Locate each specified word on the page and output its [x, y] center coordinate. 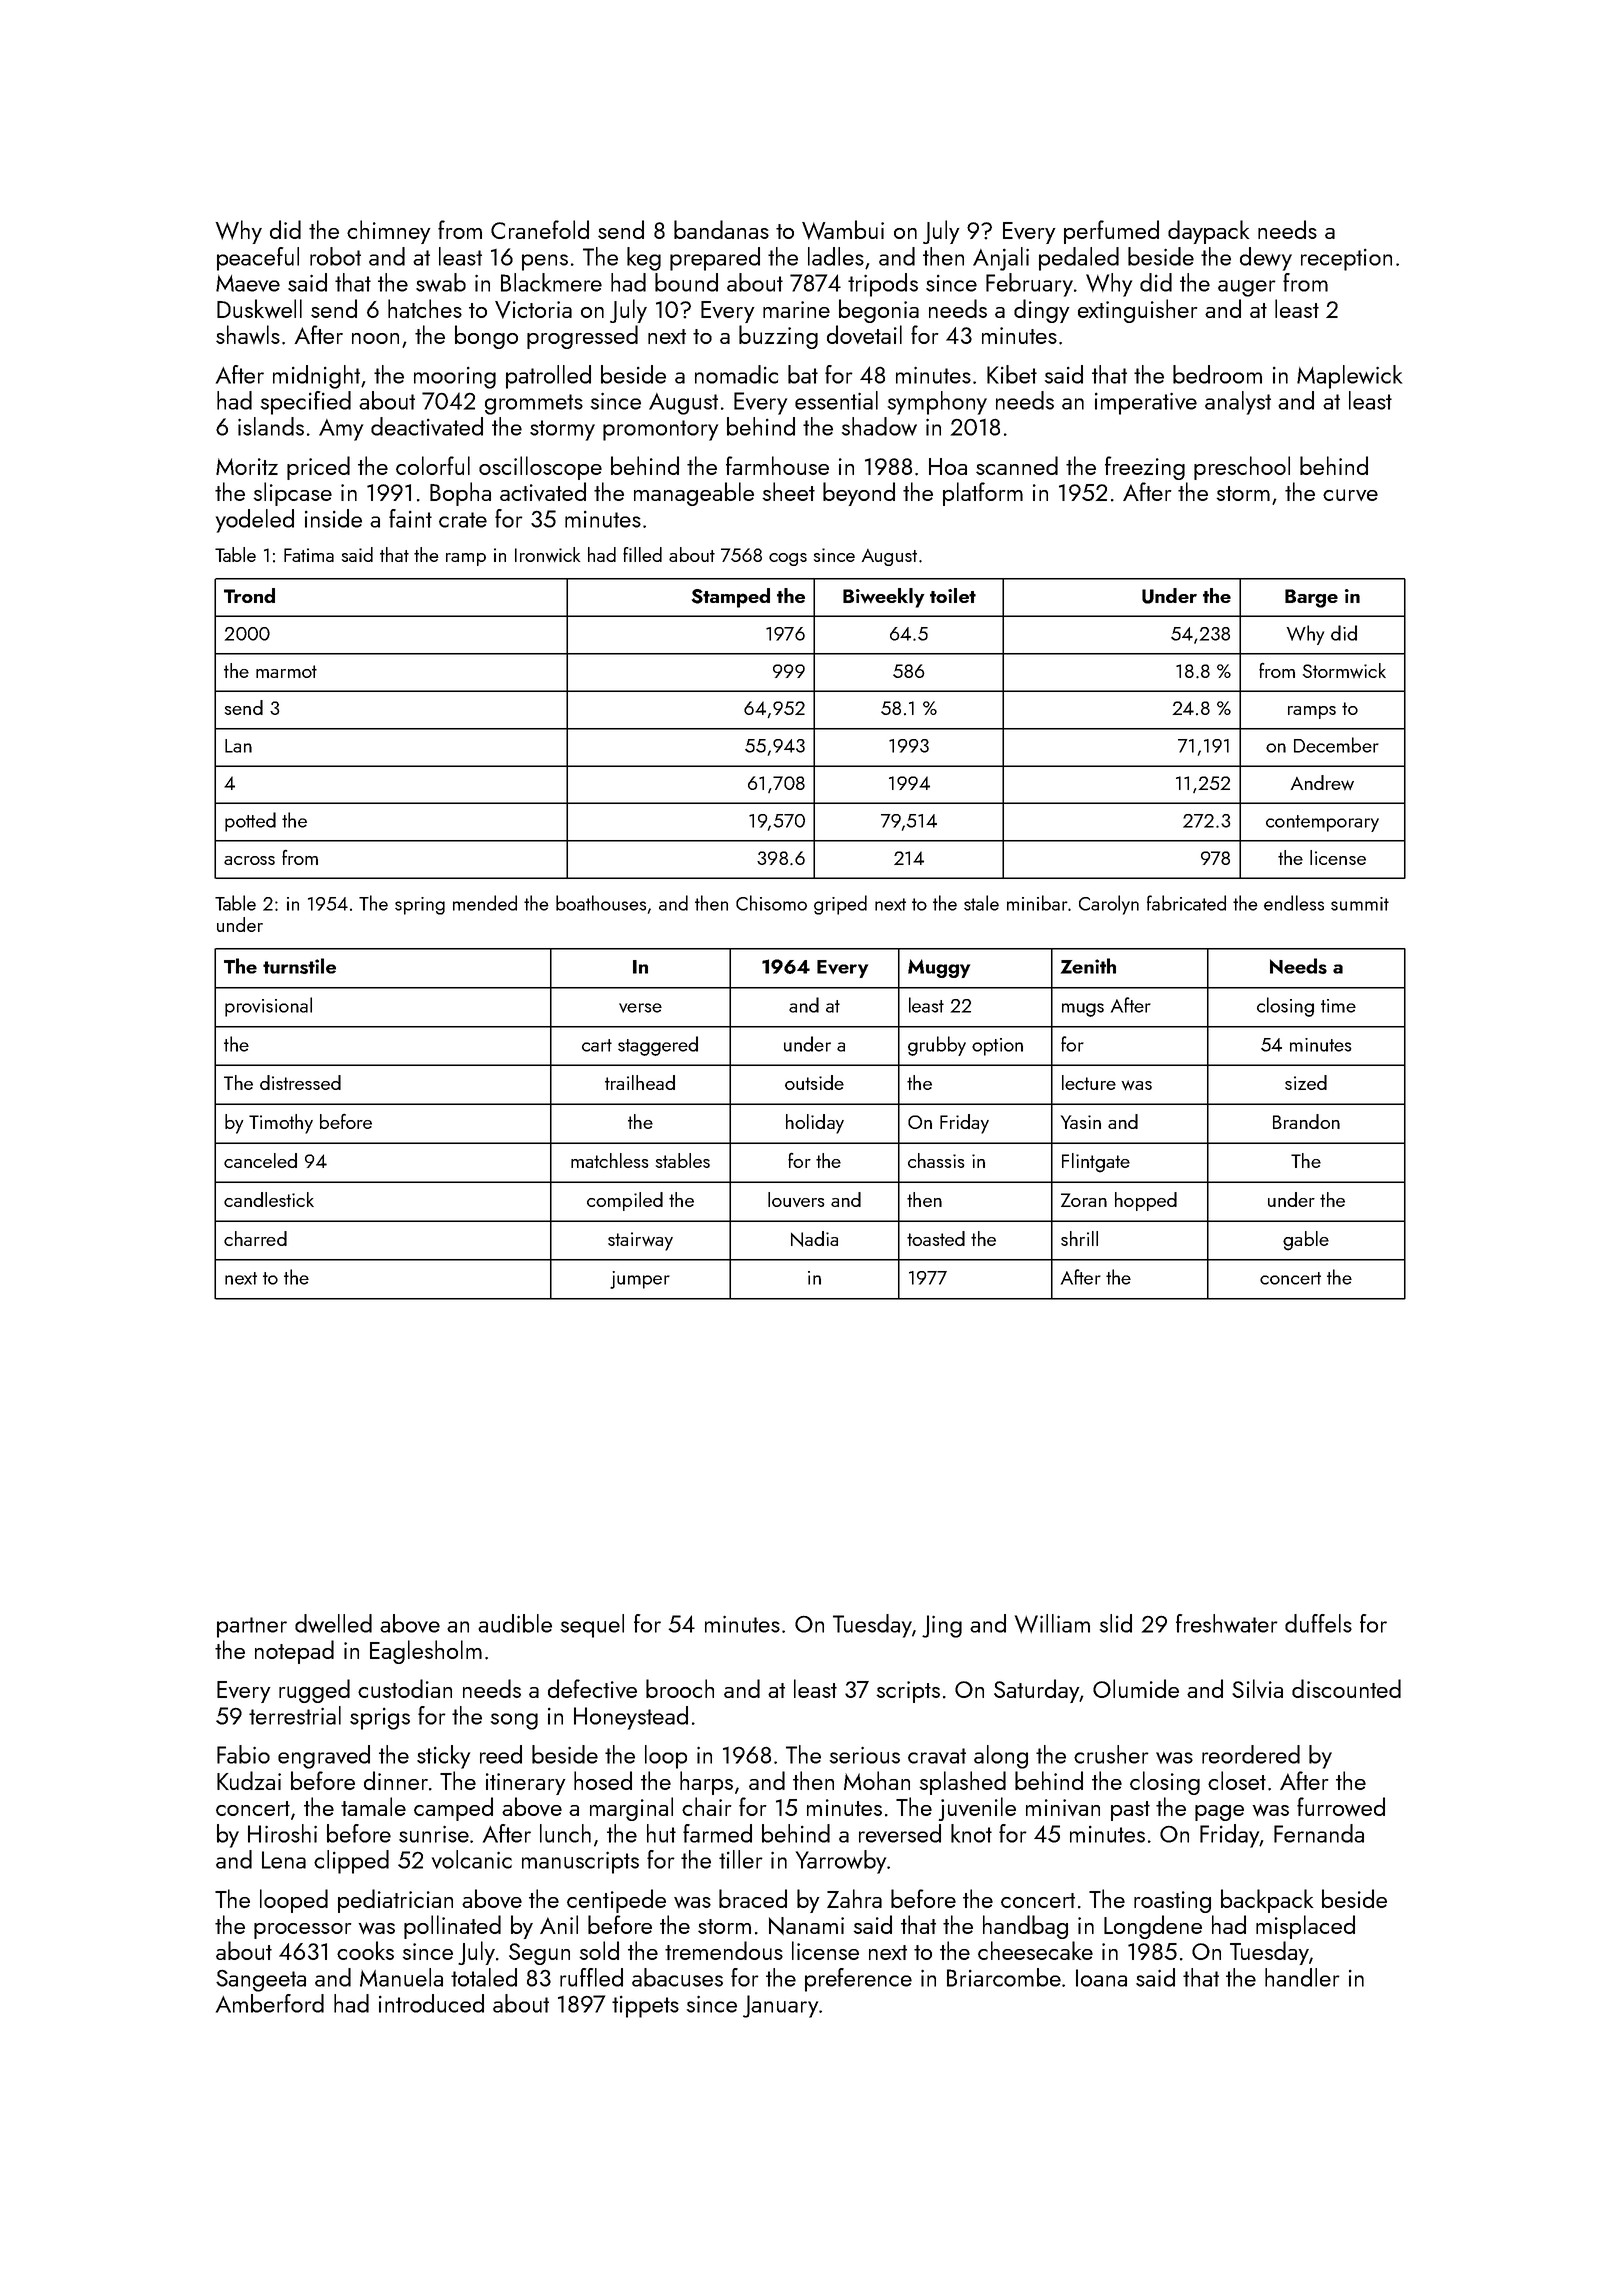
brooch [680, 1688]
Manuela [401, 1977]
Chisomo [771, 903]
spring [420, 906]
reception [1346, 260]
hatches [425, 308]
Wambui [843, 230]
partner [252, 1627]
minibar [1037, 903]
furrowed [1341, 1806]
